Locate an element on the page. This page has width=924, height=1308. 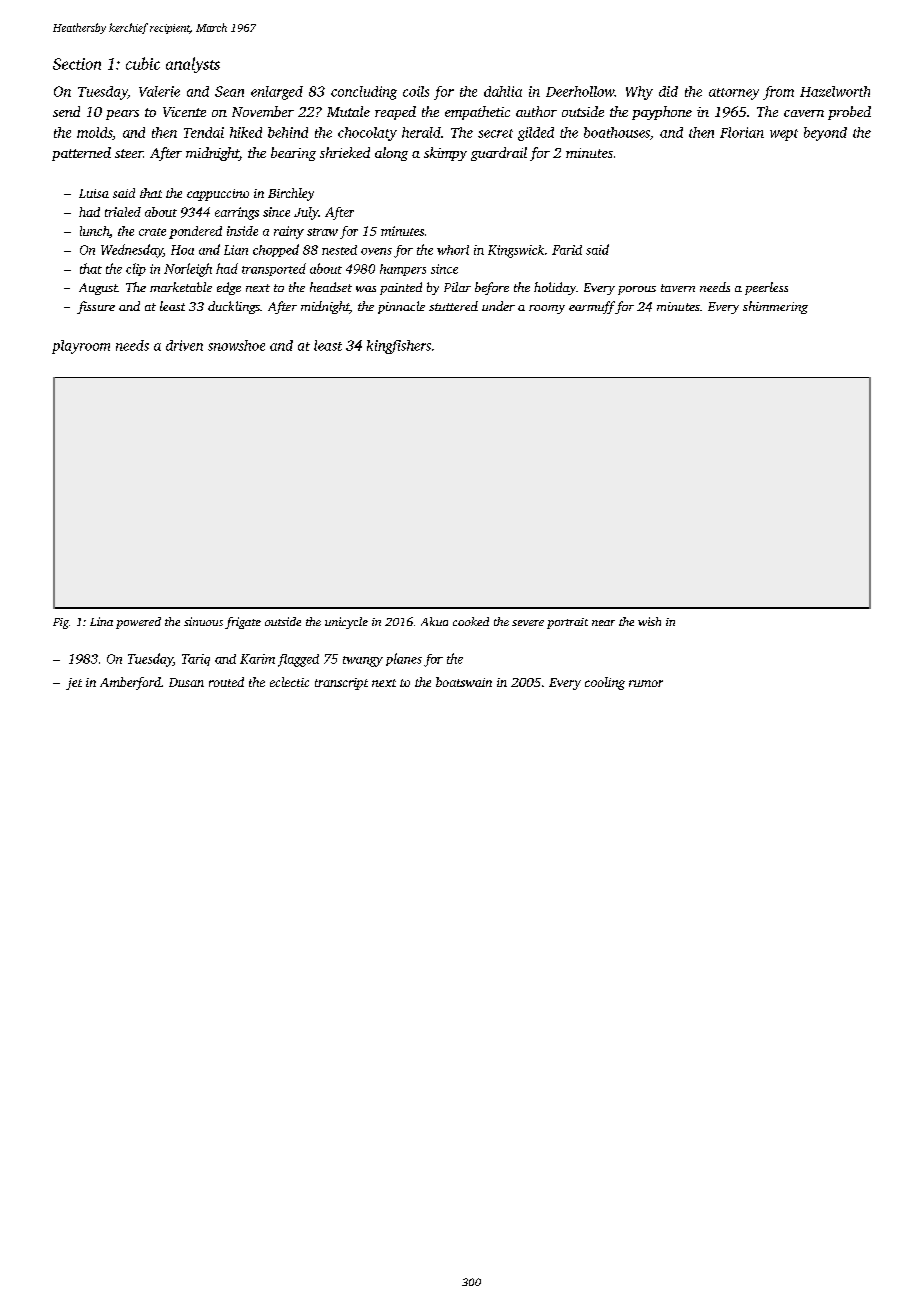
send is located at coordinates (66, 111).
